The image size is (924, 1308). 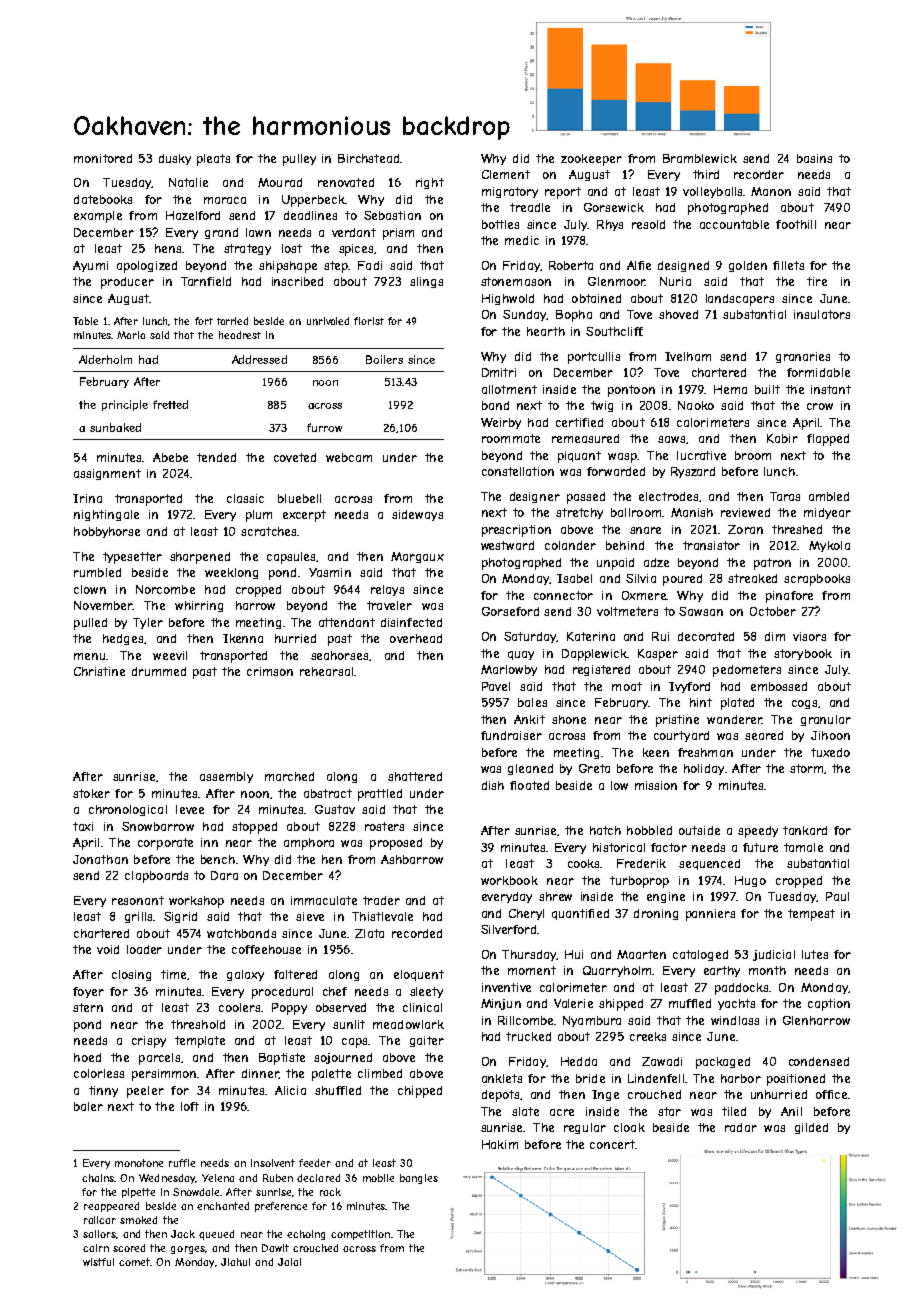 I want to click on nightingale, so click(x=106, y=515).
